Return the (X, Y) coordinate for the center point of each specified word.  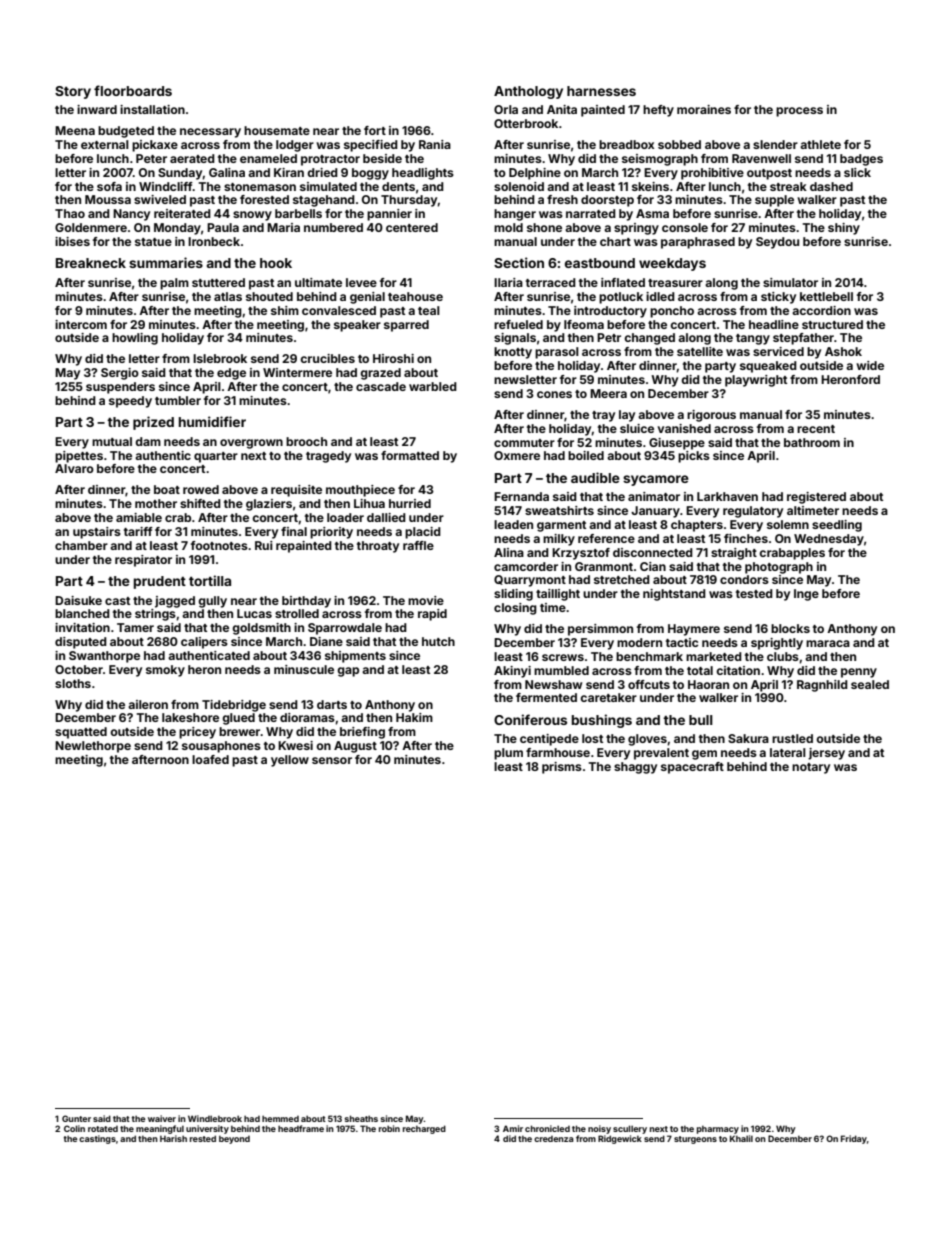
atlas (228, 296)
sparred (406, 326)
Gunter (76, 1118)
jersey (826, 754)
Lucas (254, 613)
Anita (562, 109)
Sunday (180, 174)
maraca (828, 643)
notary (811, 768)
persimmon (600, 630)
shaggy (635, 768)
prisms (562, 768)
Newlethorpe (93, 747)
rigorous (711, 416)
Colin (74, 1128)
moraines (704, 109)
